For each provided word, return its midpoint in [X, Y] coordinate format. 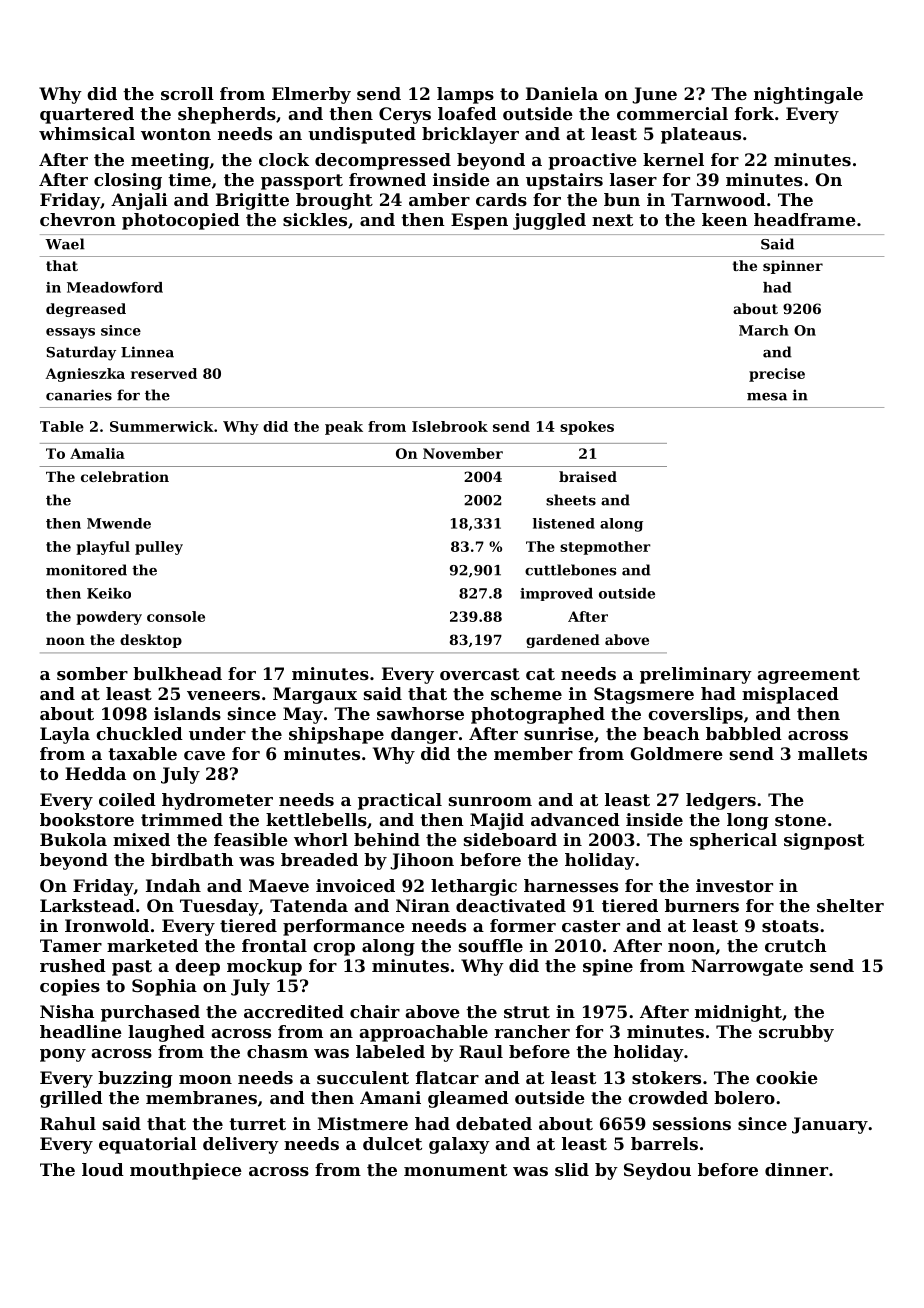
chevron [78, 219]
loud [103, 1169]
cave [204, 755]
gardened [563, 641]
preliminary [696, 675]
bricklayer [470, 135]
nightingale [808, 95]
